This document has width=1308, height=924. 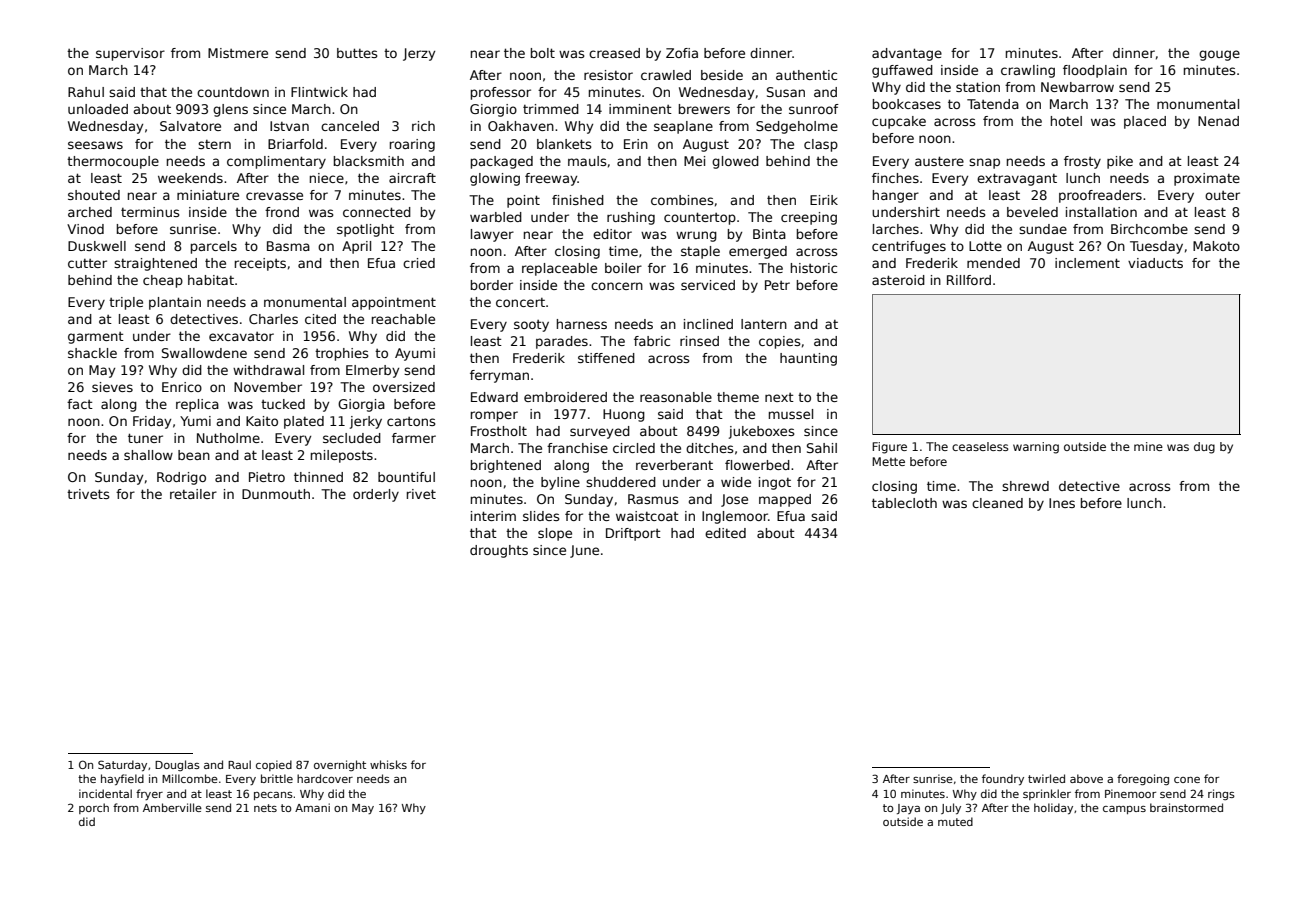 I want to click on foundry, so click(x=1003, y=779).
